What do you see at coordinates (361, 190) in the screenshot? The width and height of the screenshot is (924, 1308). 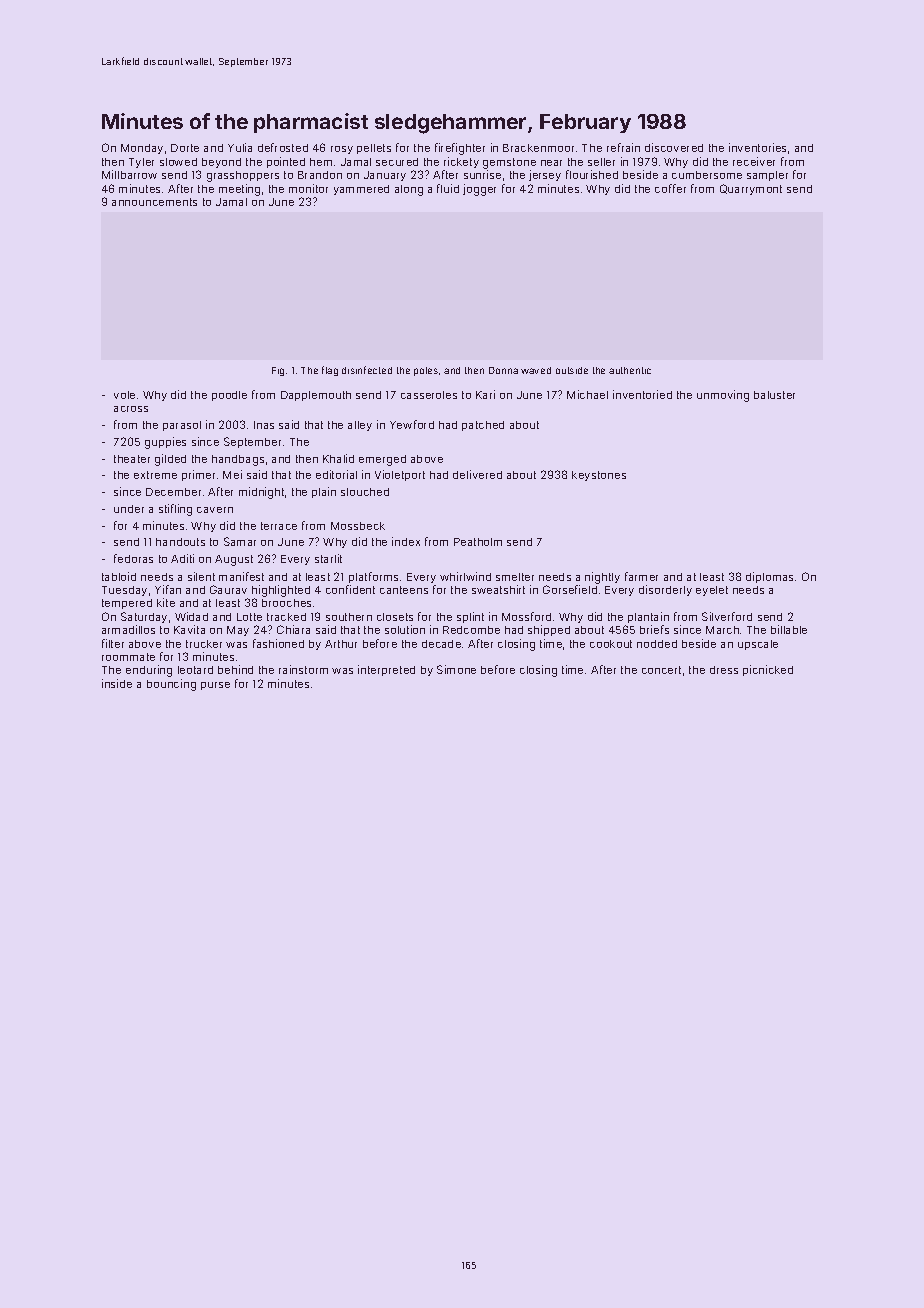 I see `yammered` at bounding box center [361, 190].
